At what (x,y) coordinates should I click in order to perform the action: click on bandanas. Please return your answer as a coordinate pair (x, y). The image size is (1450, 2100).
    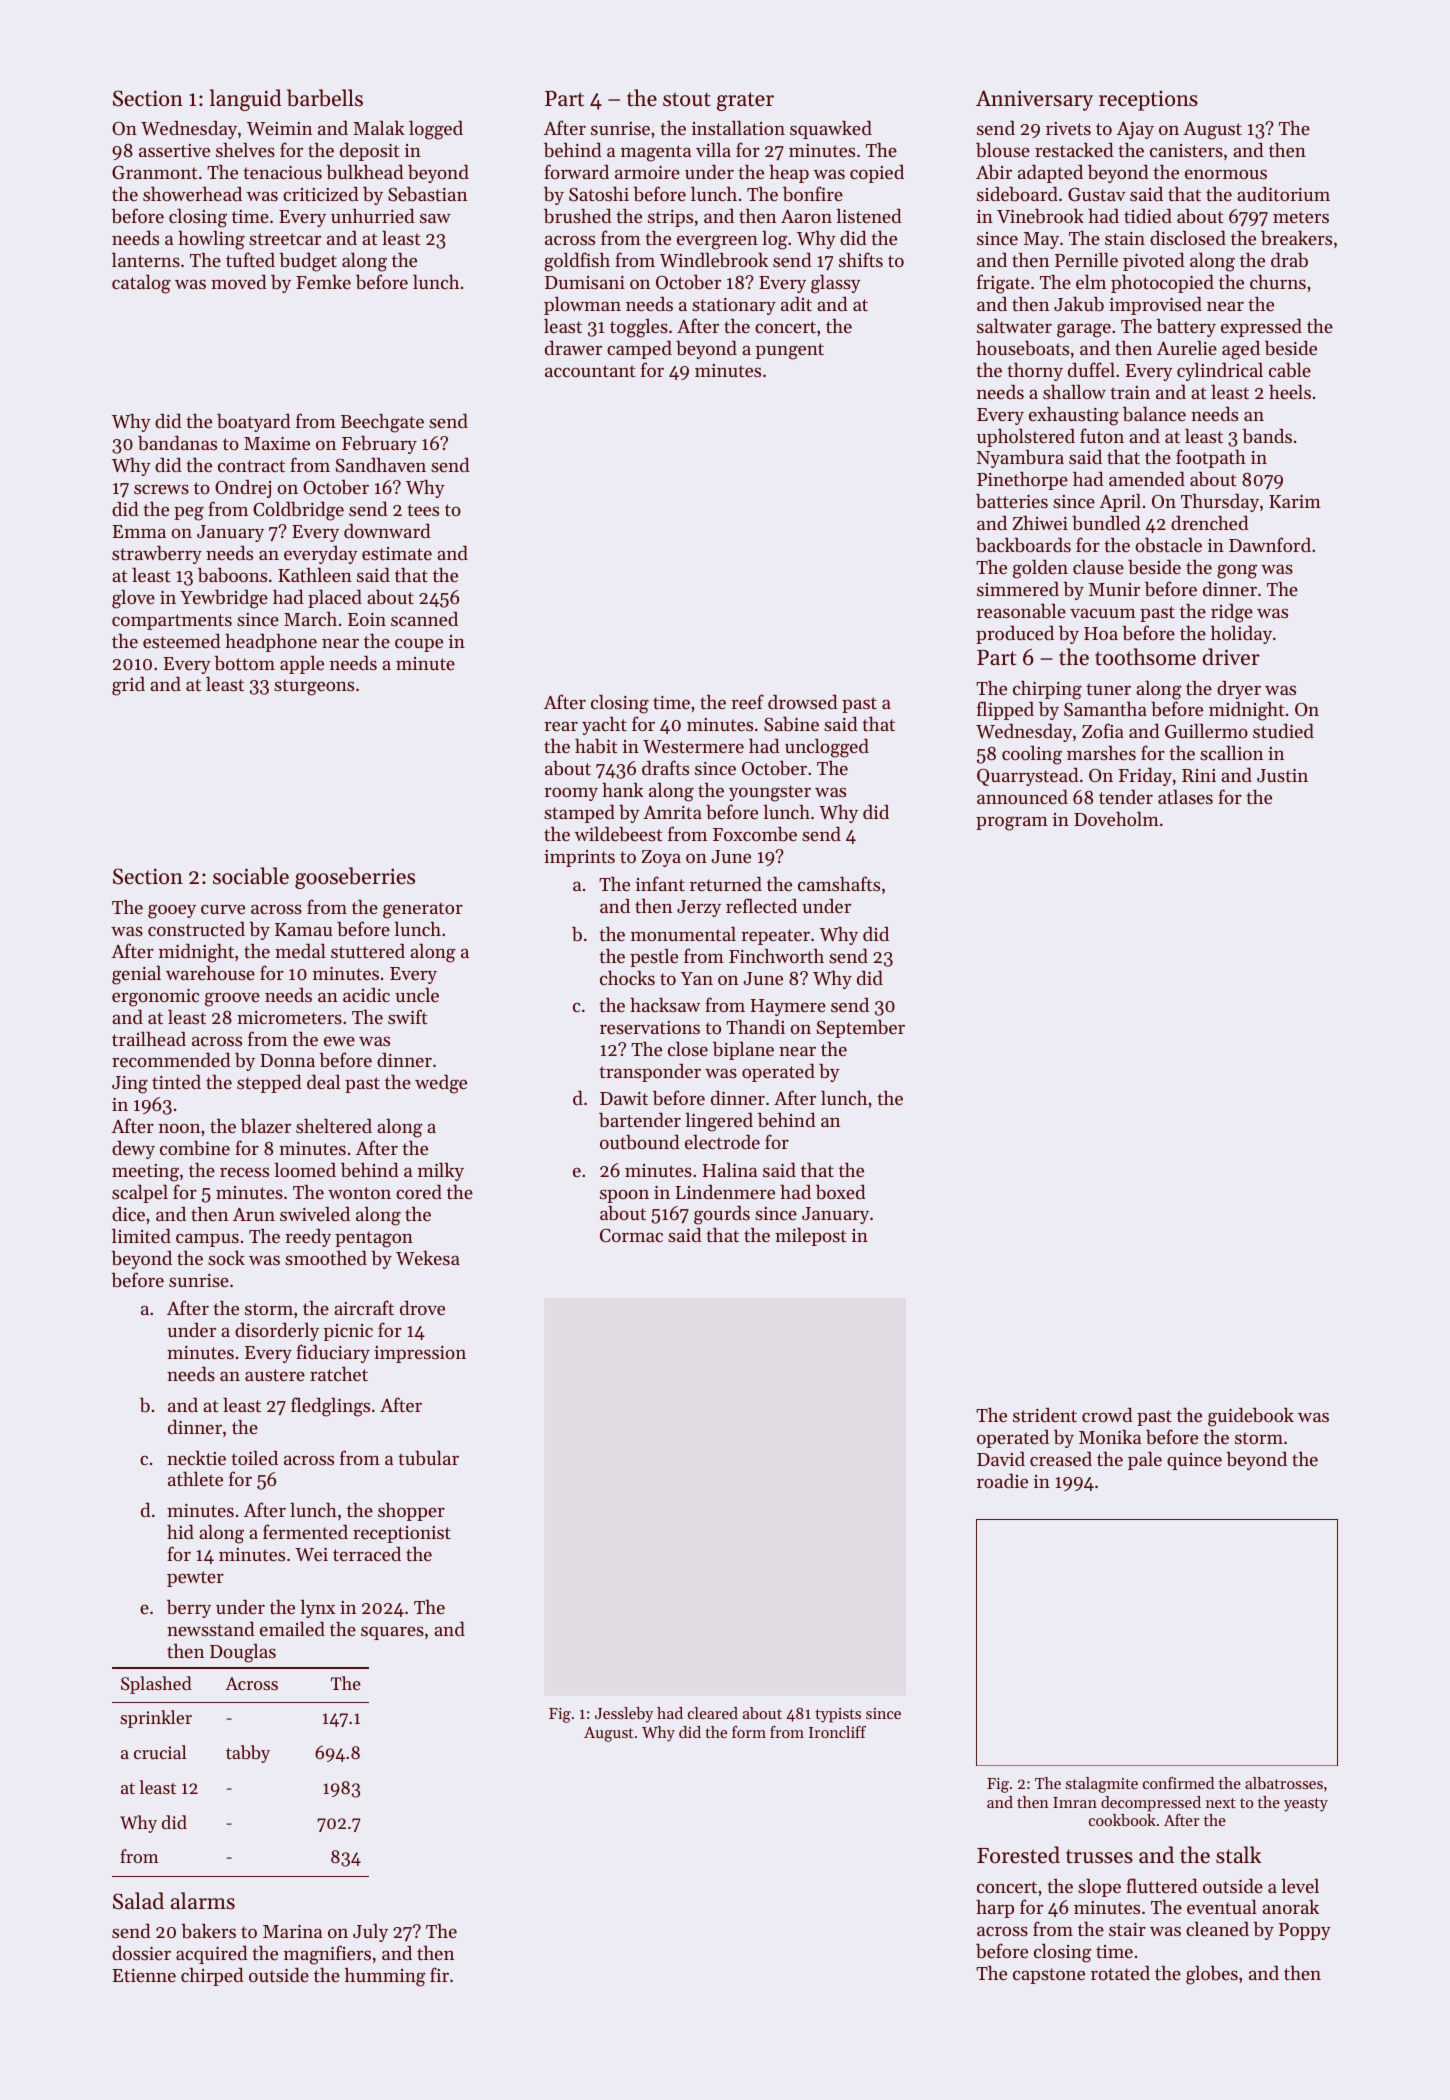
    Looking at the image, I should click on (177, 443).
